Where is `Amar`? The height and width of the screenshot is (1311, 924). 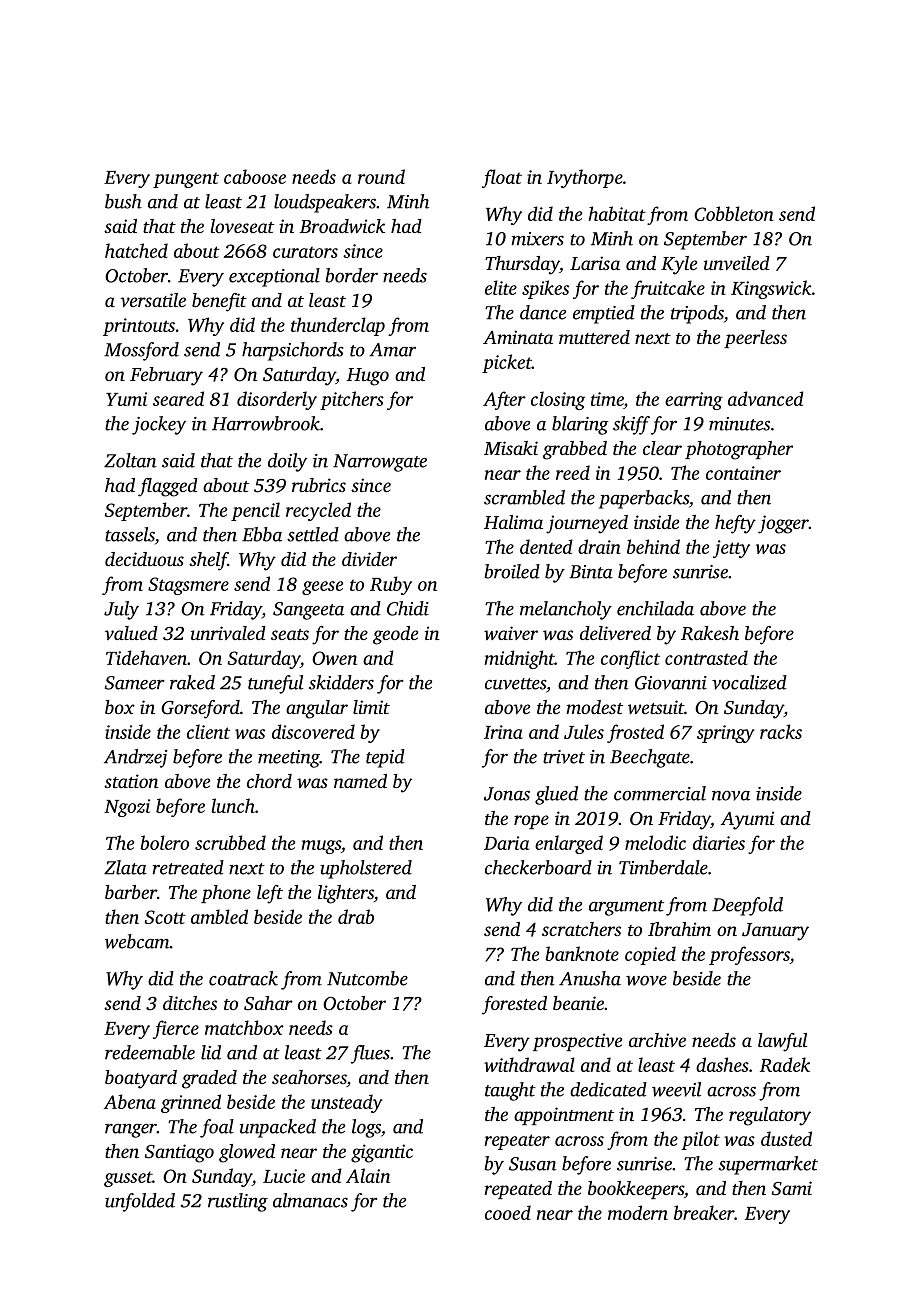 Amar is located at coordinates (392, 350).
